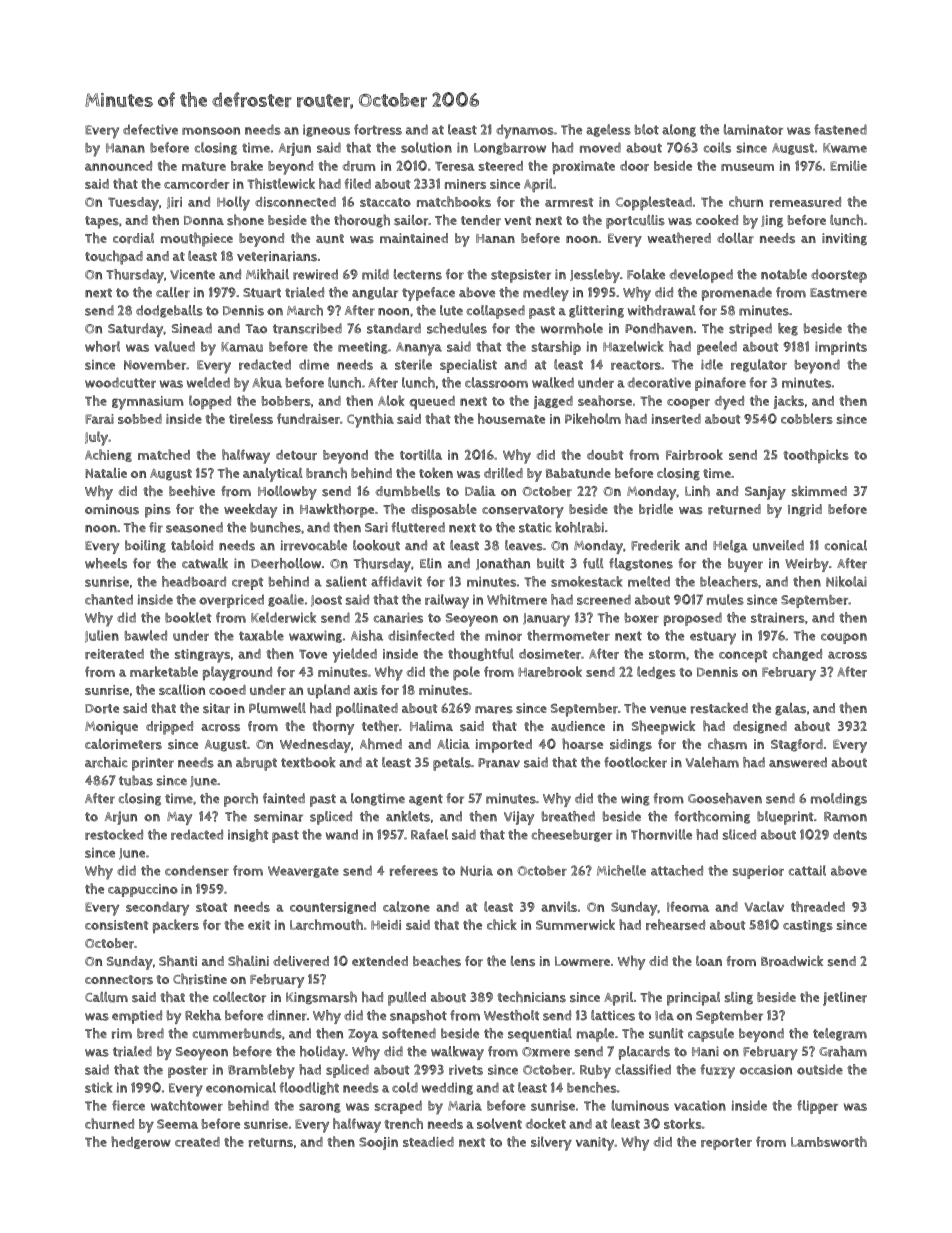  Describe the element at coordinates (550, 563) in the page. I see `built` at that location.
